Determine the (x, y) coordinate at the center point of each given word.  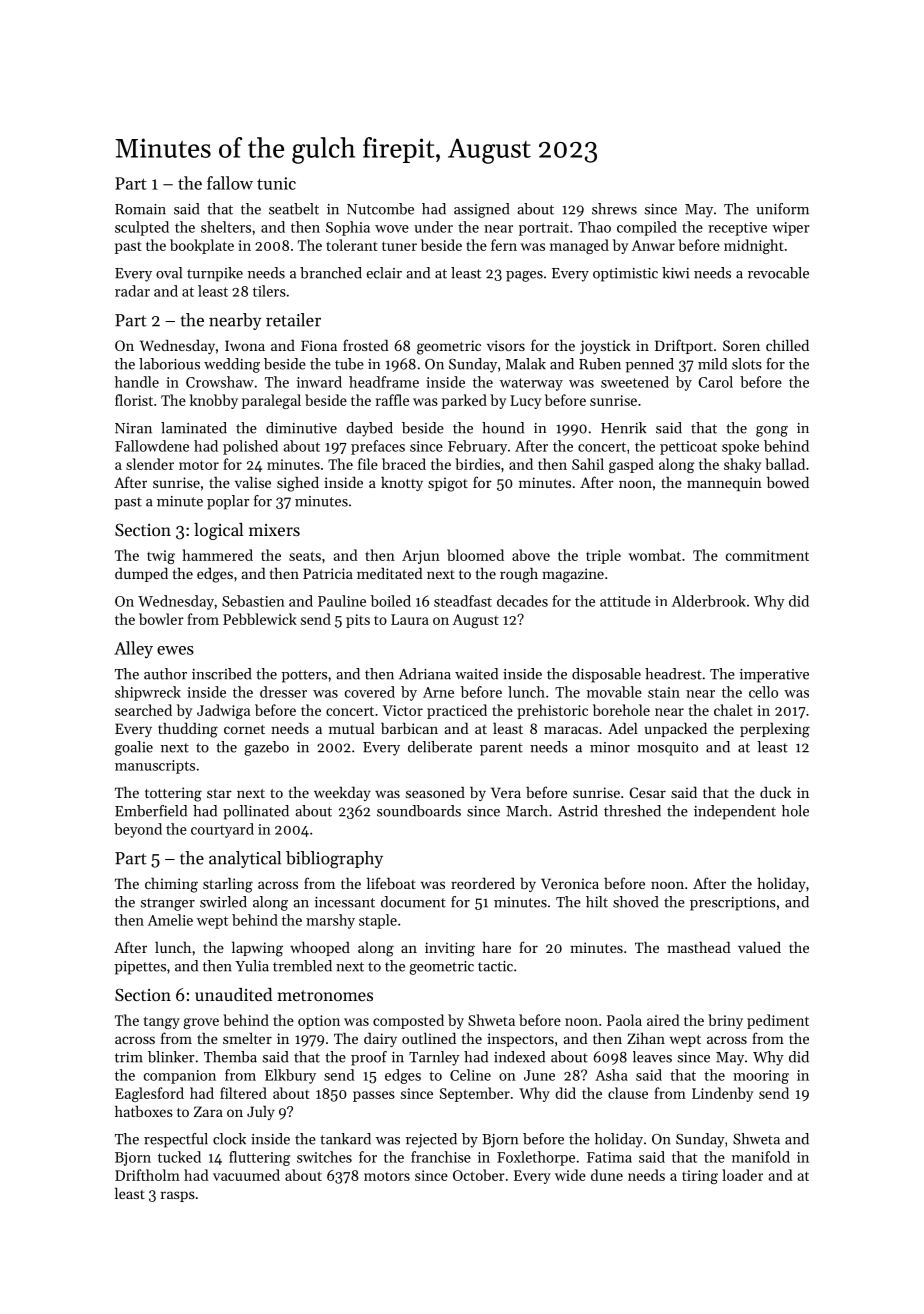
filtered (243, 1093)
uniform (782, 209)
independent (735, 812)
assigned (482, 210)
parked (464, 401)
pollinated (256, 812)
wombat (654, 555)
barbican (409, 728)
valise (253, 482)
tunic (276, 183)
